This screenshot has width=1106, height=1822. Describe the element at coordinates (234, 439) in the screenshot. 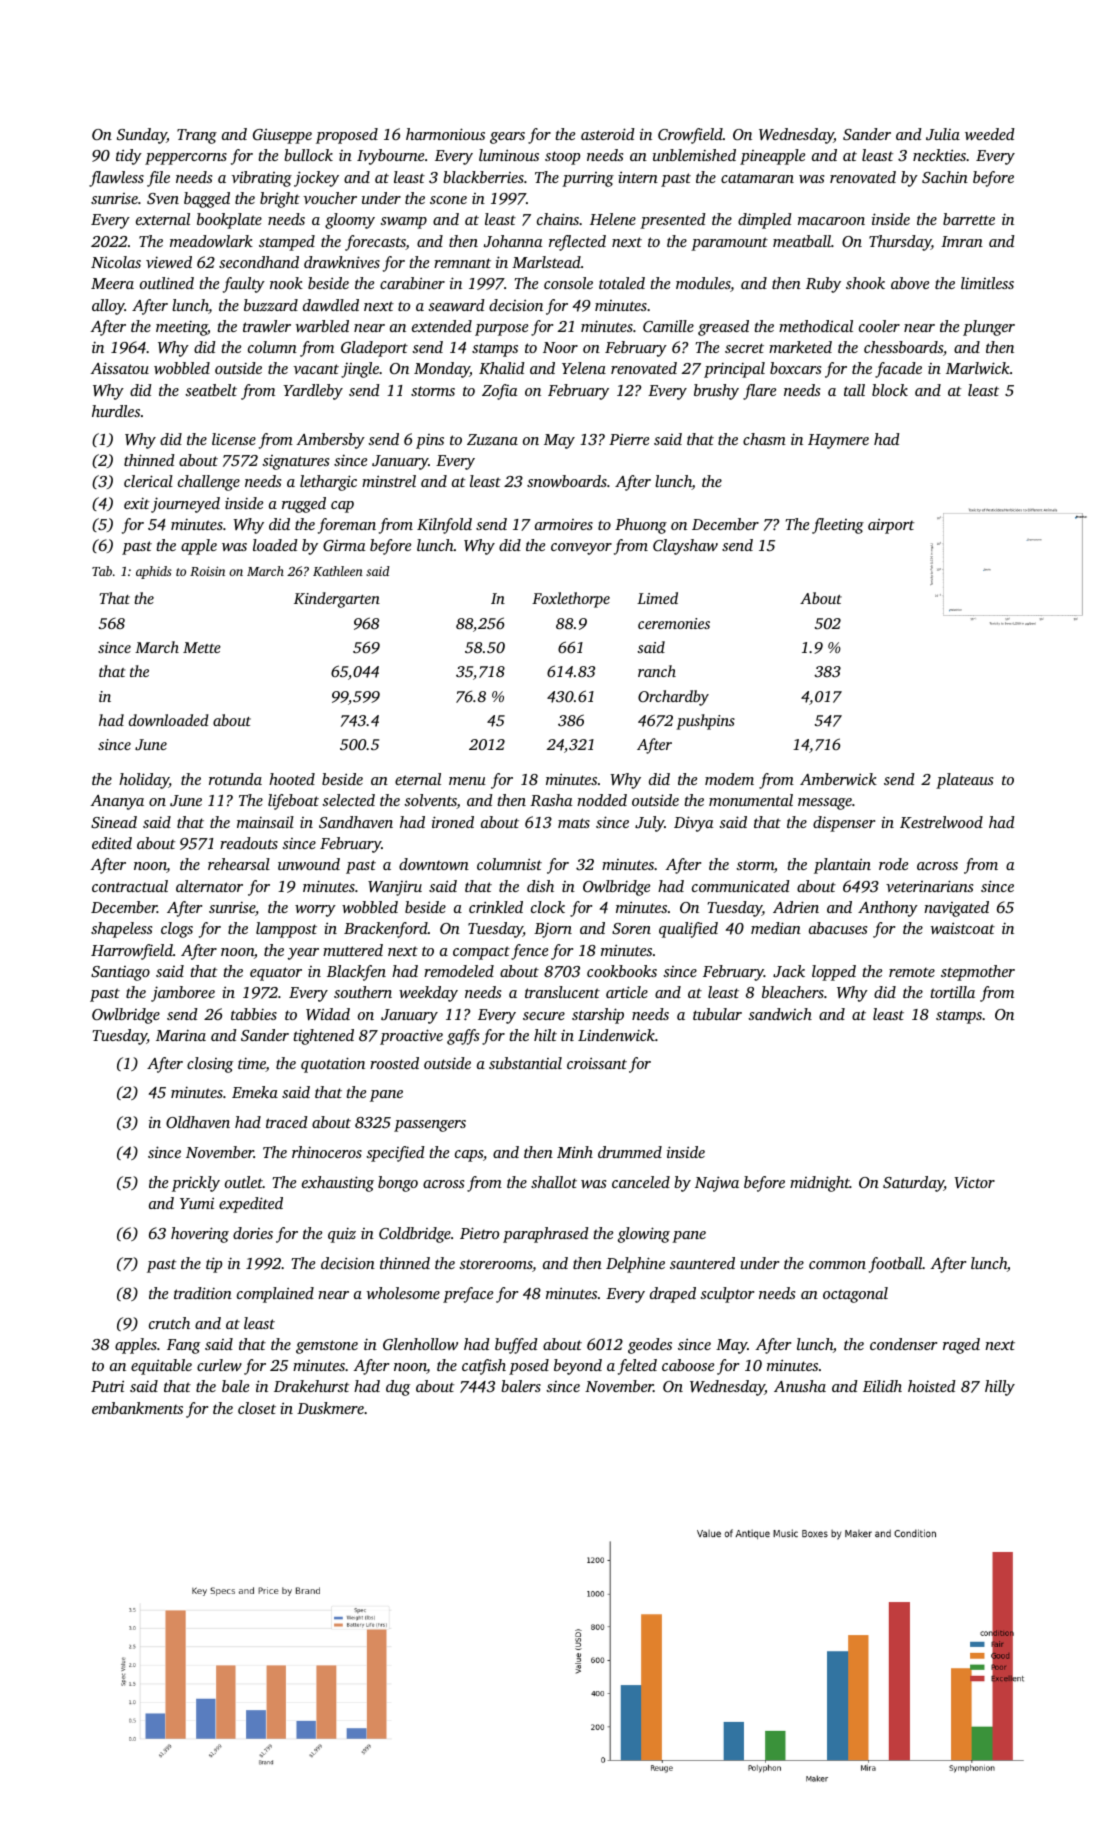

I see `license` at that location.
